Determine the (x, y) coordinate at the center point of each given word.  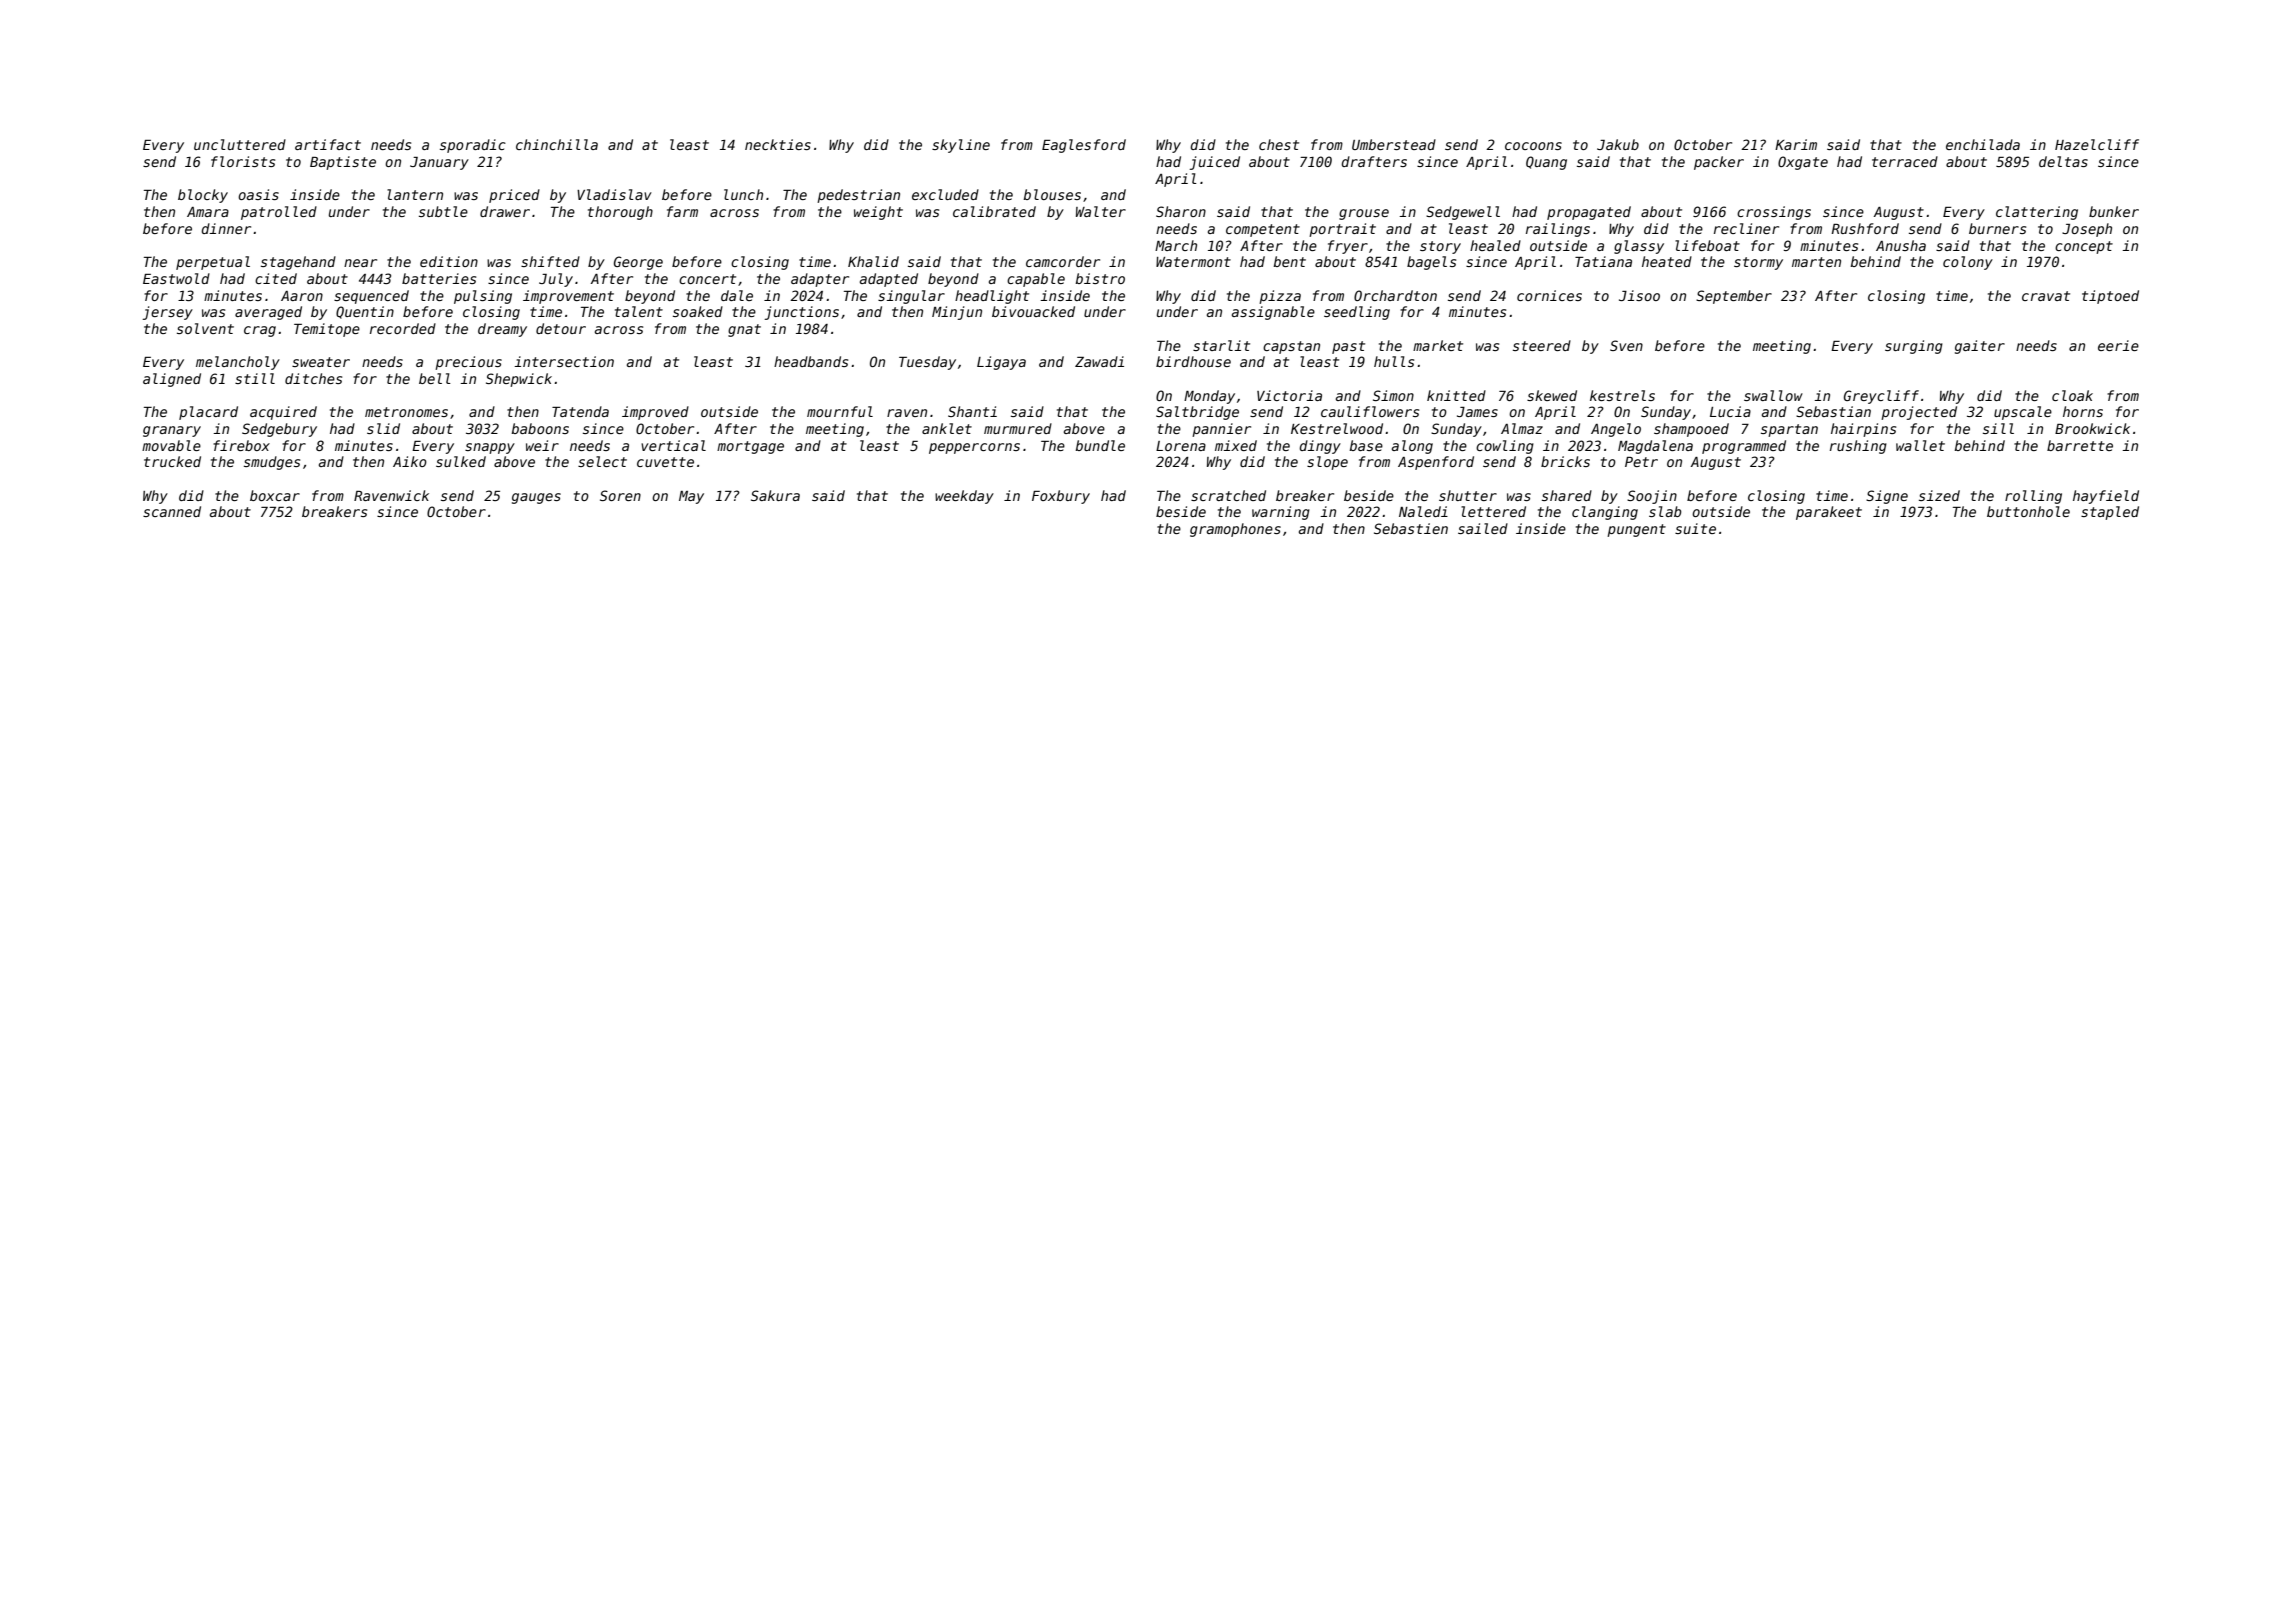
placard (208, 413)
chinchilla (557, 144)
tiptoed (2110, 297)
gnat (744, 330)
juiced (1214, 163)
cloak (2072, 395)
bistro (1100, 278)
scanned (172, 511)
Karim (1796, 144)
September (1734, 297)
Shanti (972, 411)
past (1348, 347)
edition (449, 261)
